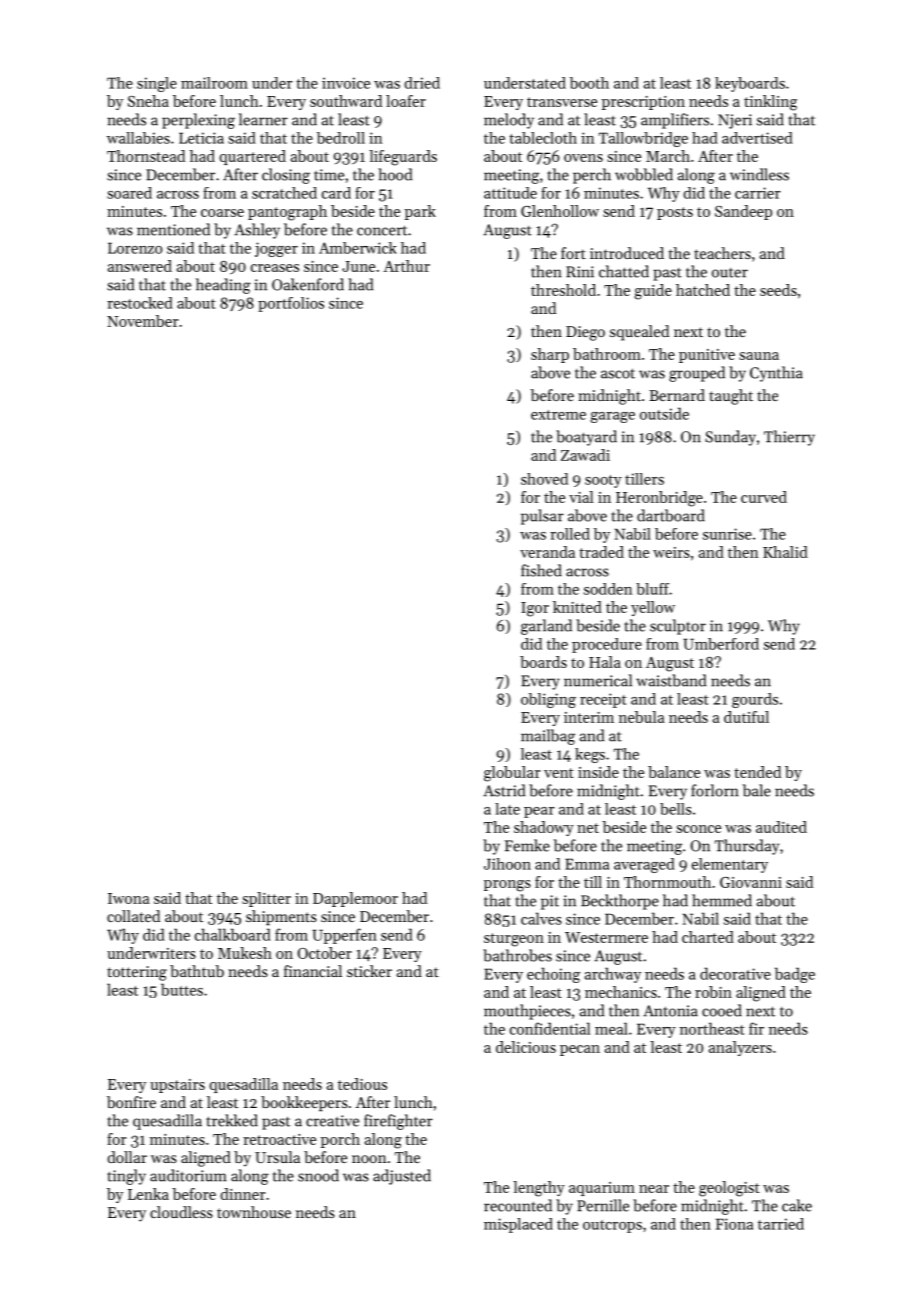  I want to click on waistband, so click(671, 680).
